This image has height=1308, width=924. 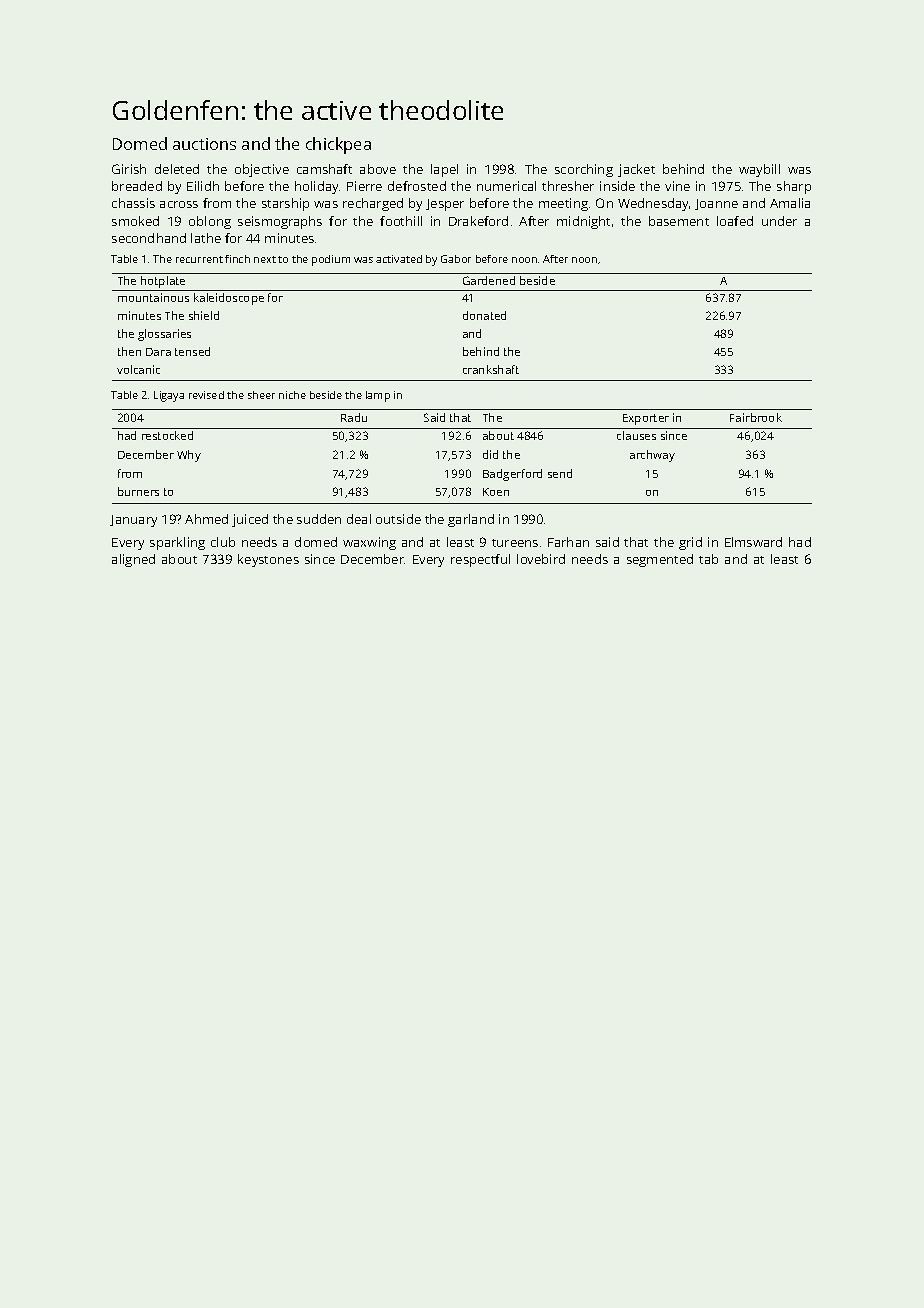 What do you see at coordinates (484, 315) in the image?
I see `donated` at bounding box center [484, 315].
